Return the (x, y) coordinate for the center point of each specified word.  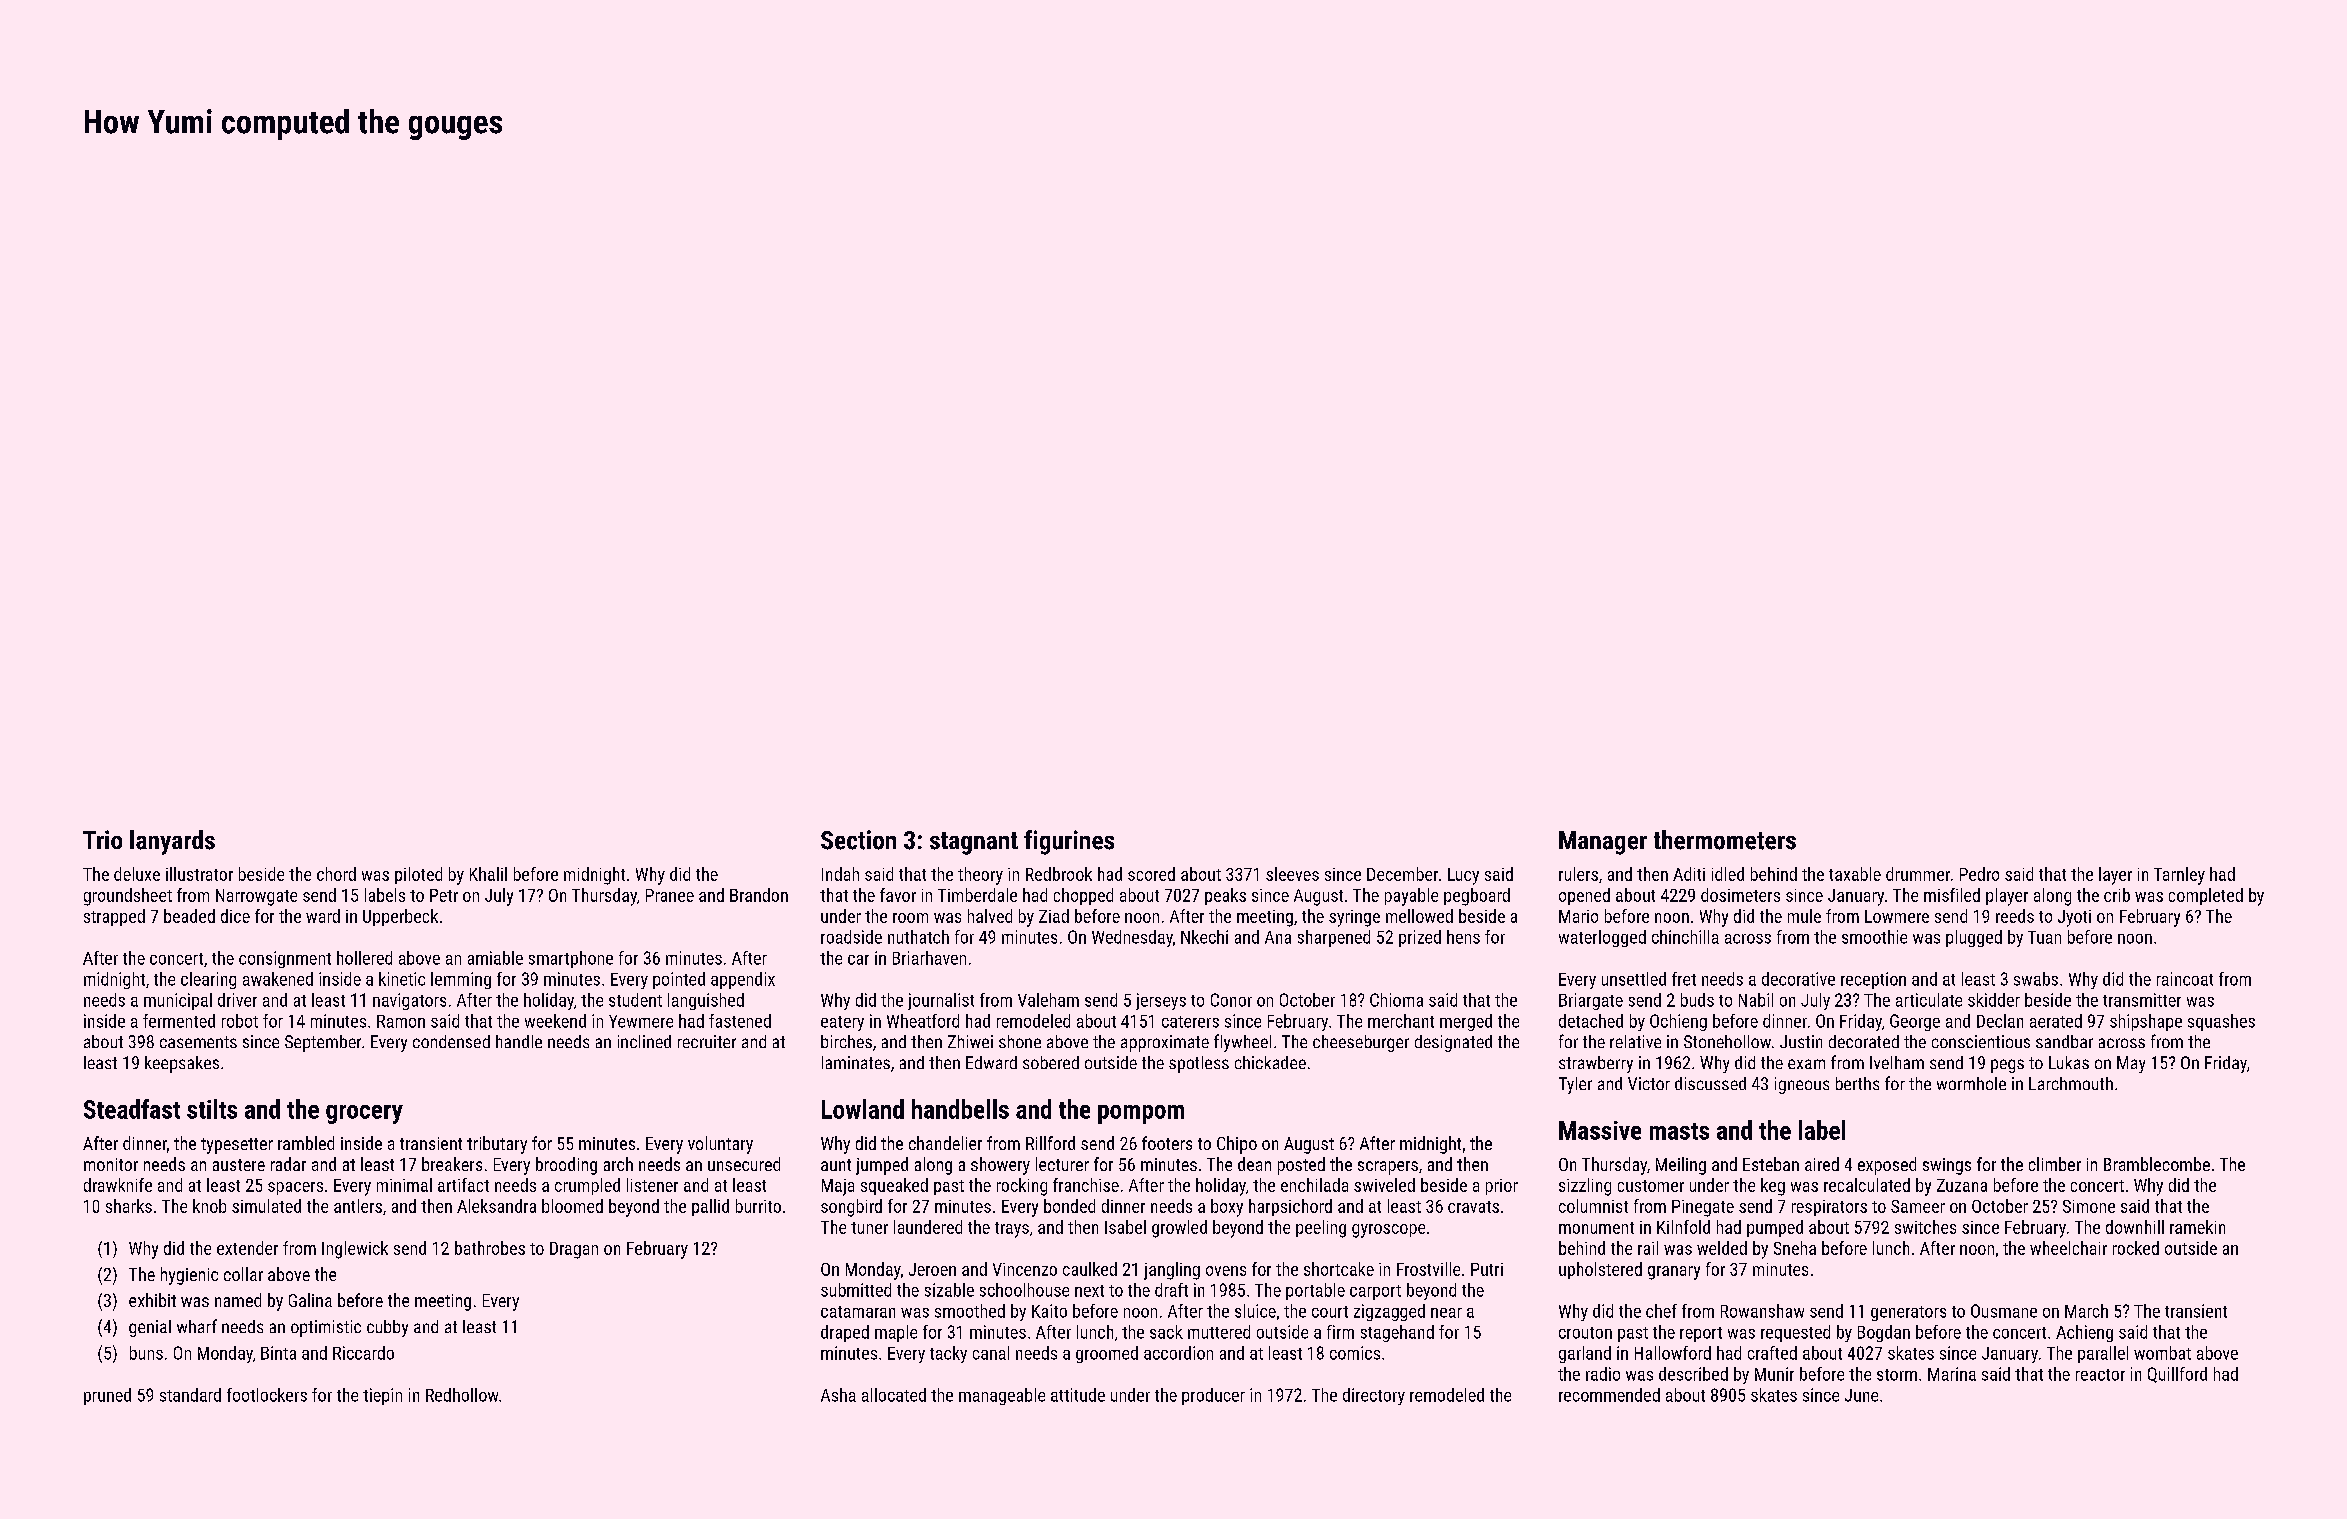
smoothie (1874, 937)
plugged (1974, 938)
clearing (208, 980)
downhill (2135, 1227)
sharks (129, 1206)
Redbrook (1059, 874)
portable (1315, 1291)
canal (991, 1353)
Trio (102, 839)
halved (990, 916)
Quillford (2177, 1375)
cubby (387, 1328)
